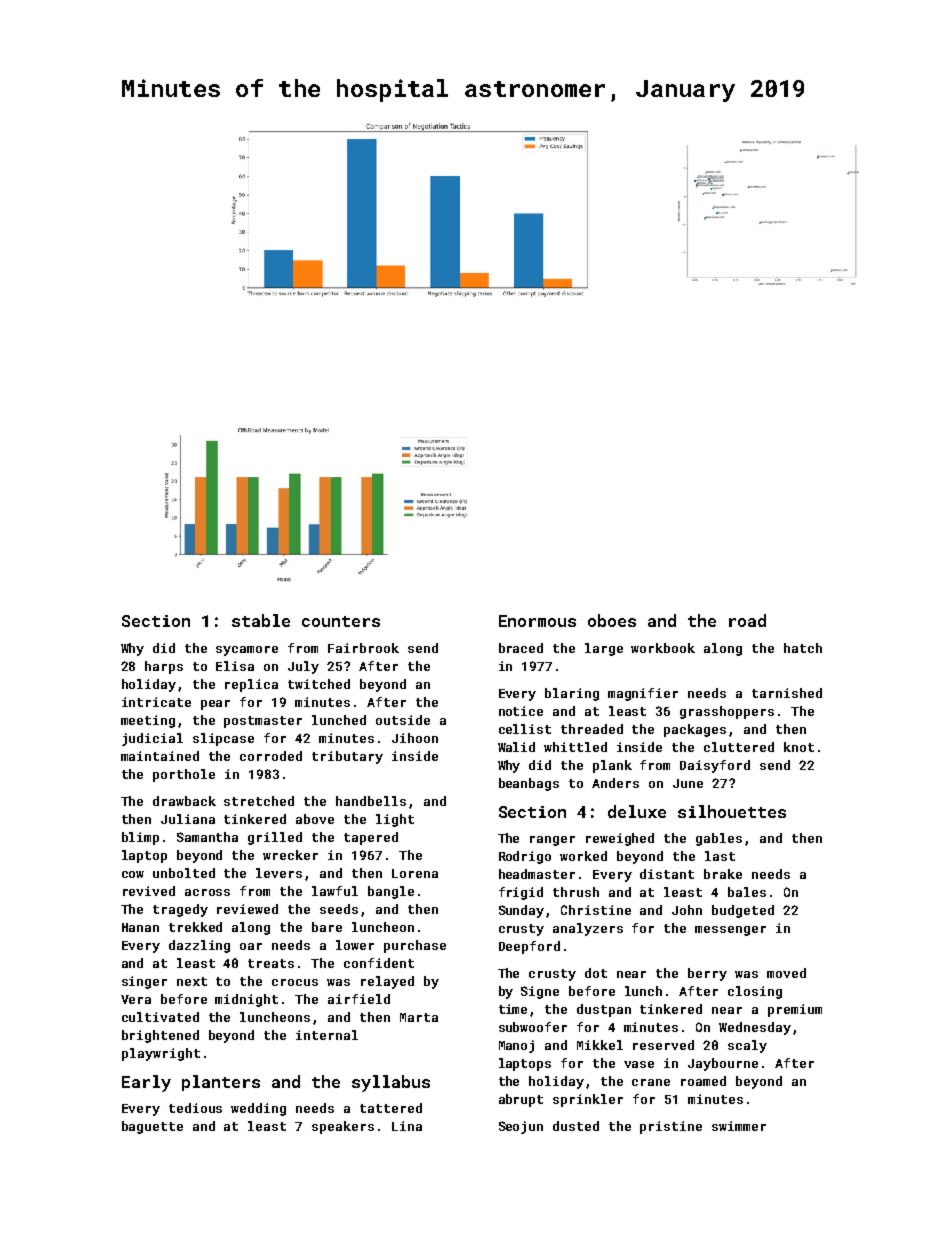 The image size is (952, 1233). Describe the element at coordinates (521, 1127) in the screenshot. I see `Seojun` at that location.
